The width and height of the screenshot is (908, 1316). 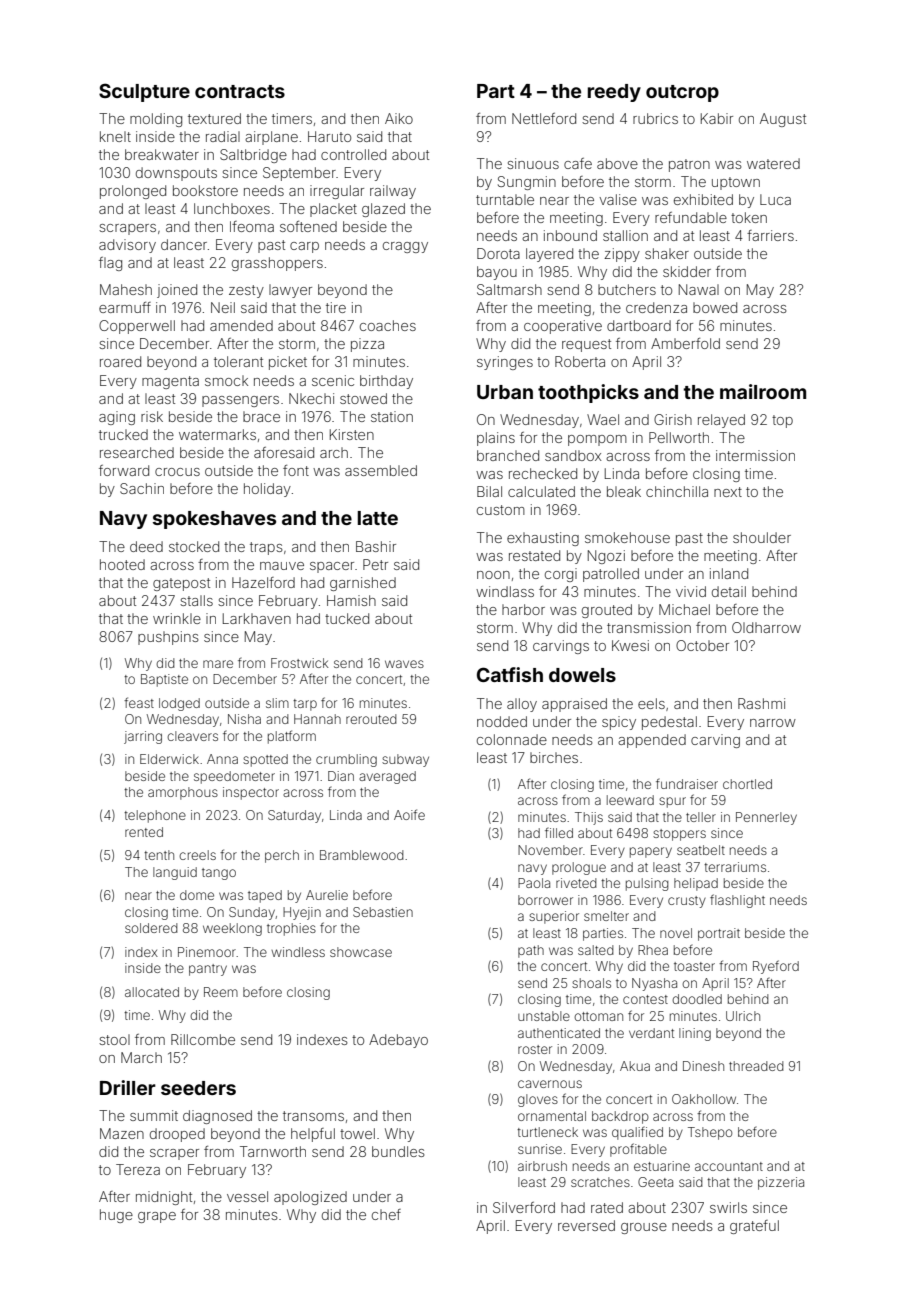 What do you see at coordinates (749, 217) in the screenshot?
I see `token` at bounding box center [749, 217].
